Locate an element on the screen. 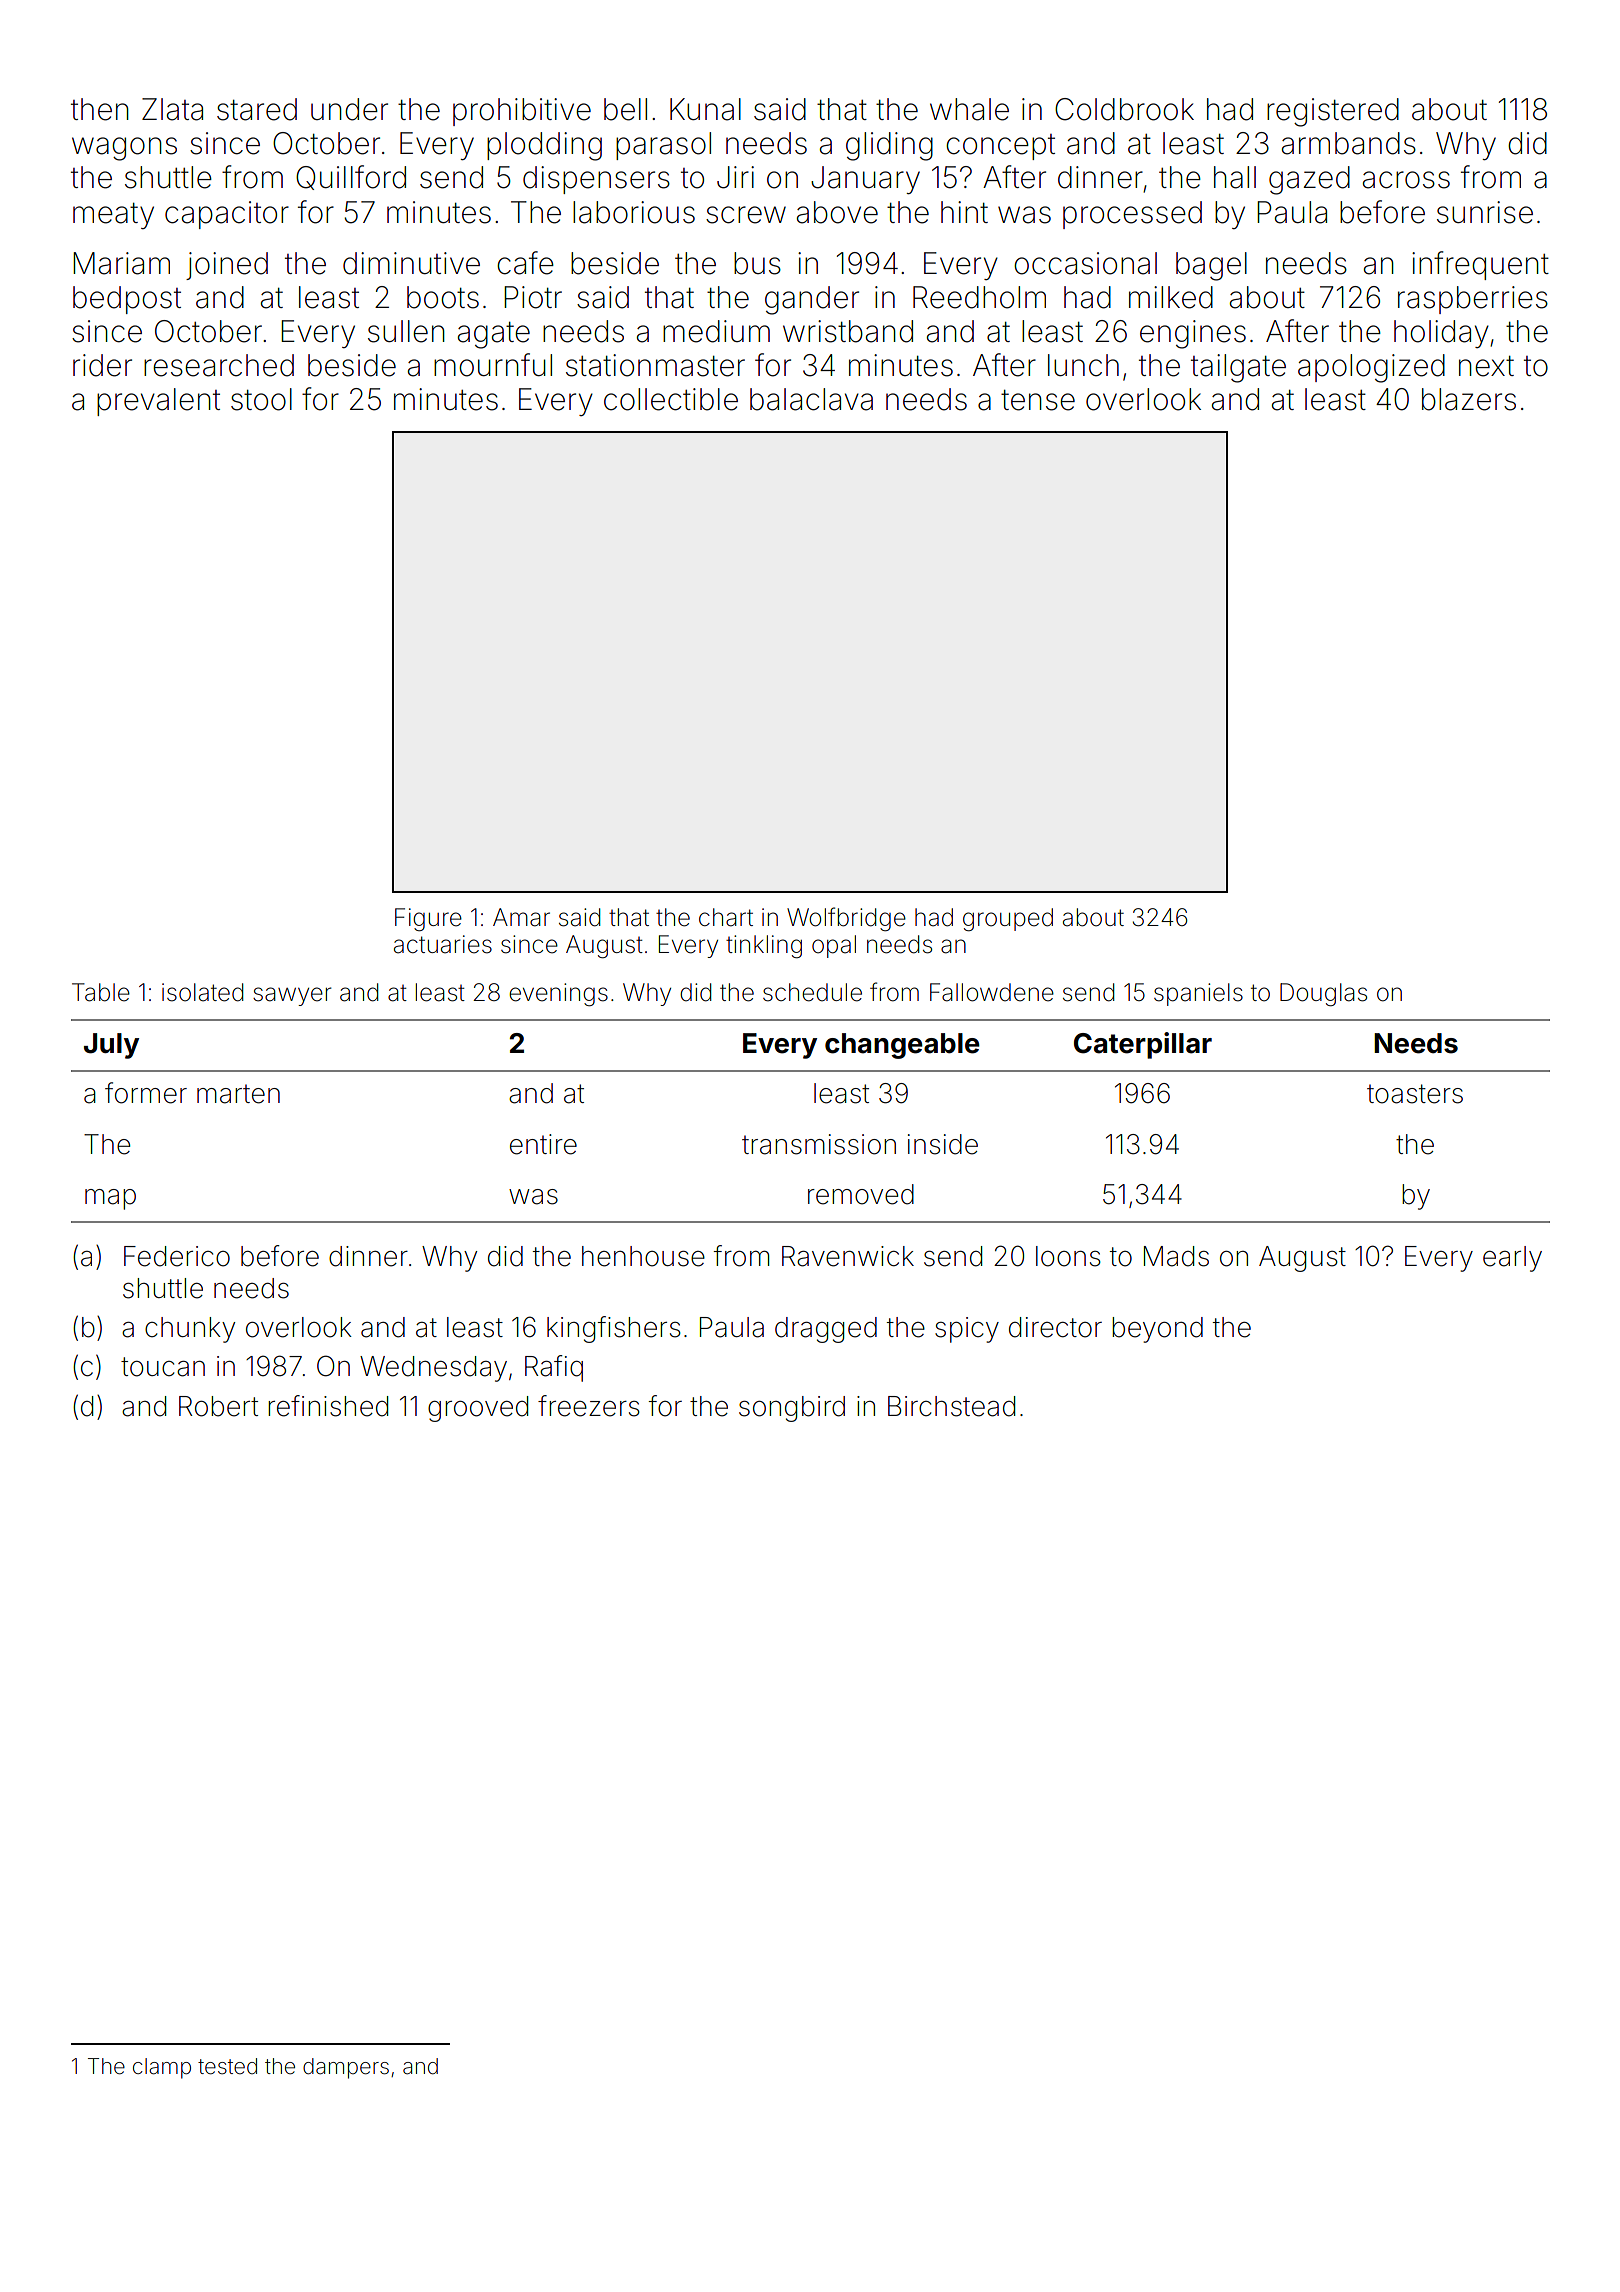 The height and width of the screenshot is (2292, 1620). Table is located at coordinates (101, 992).
